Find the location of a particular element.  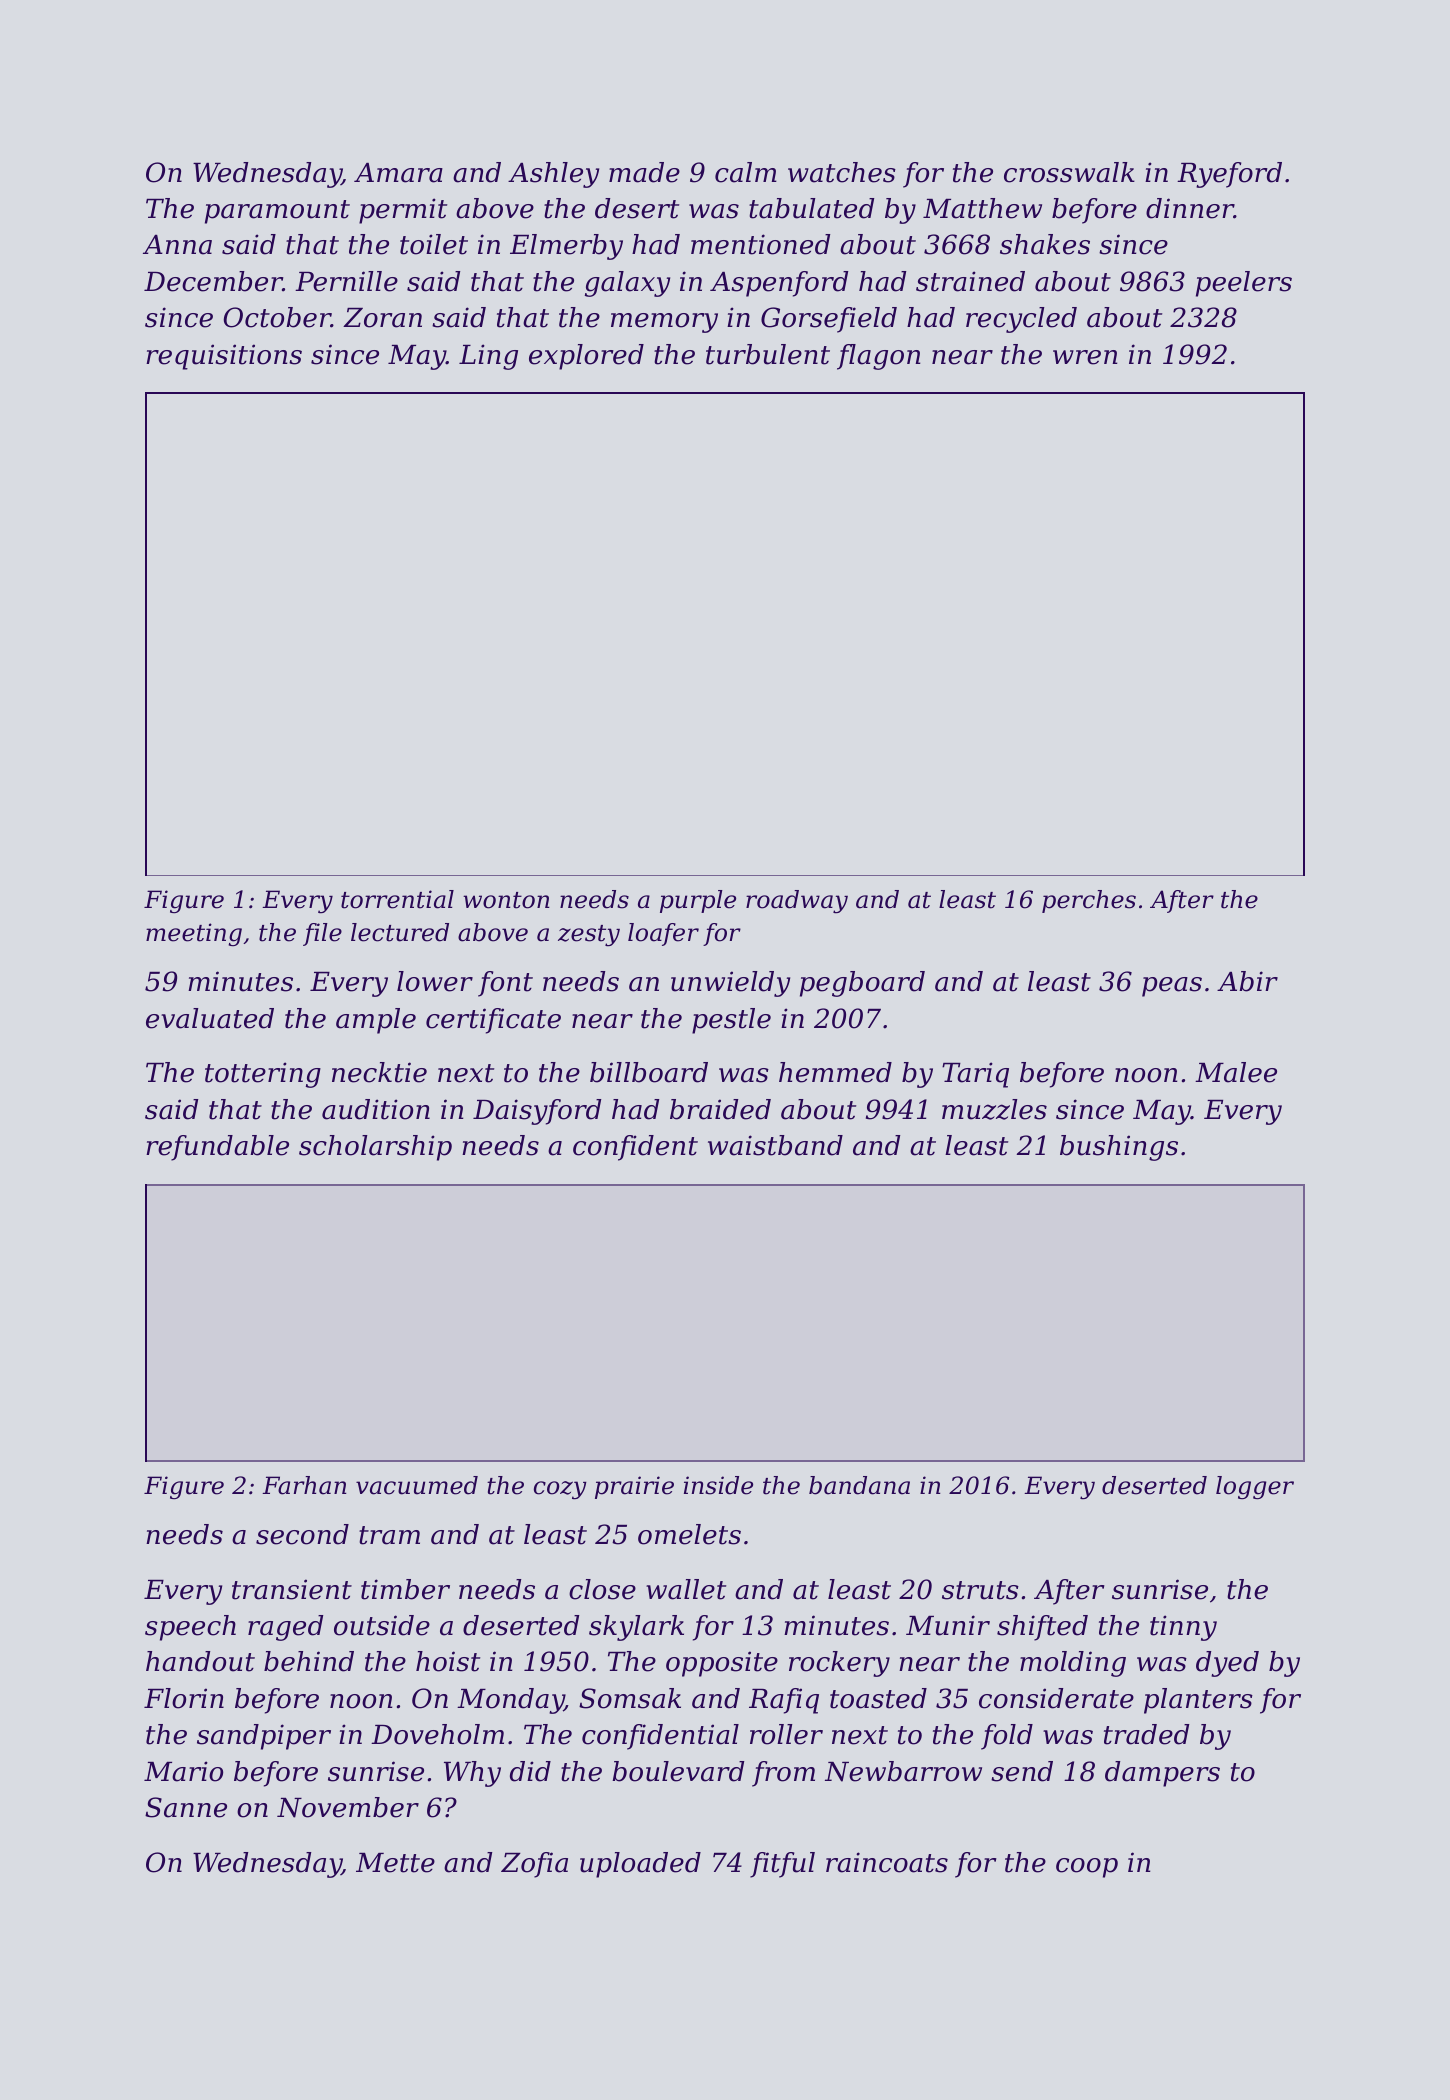

perches is located at coordinates (1089, 901).
